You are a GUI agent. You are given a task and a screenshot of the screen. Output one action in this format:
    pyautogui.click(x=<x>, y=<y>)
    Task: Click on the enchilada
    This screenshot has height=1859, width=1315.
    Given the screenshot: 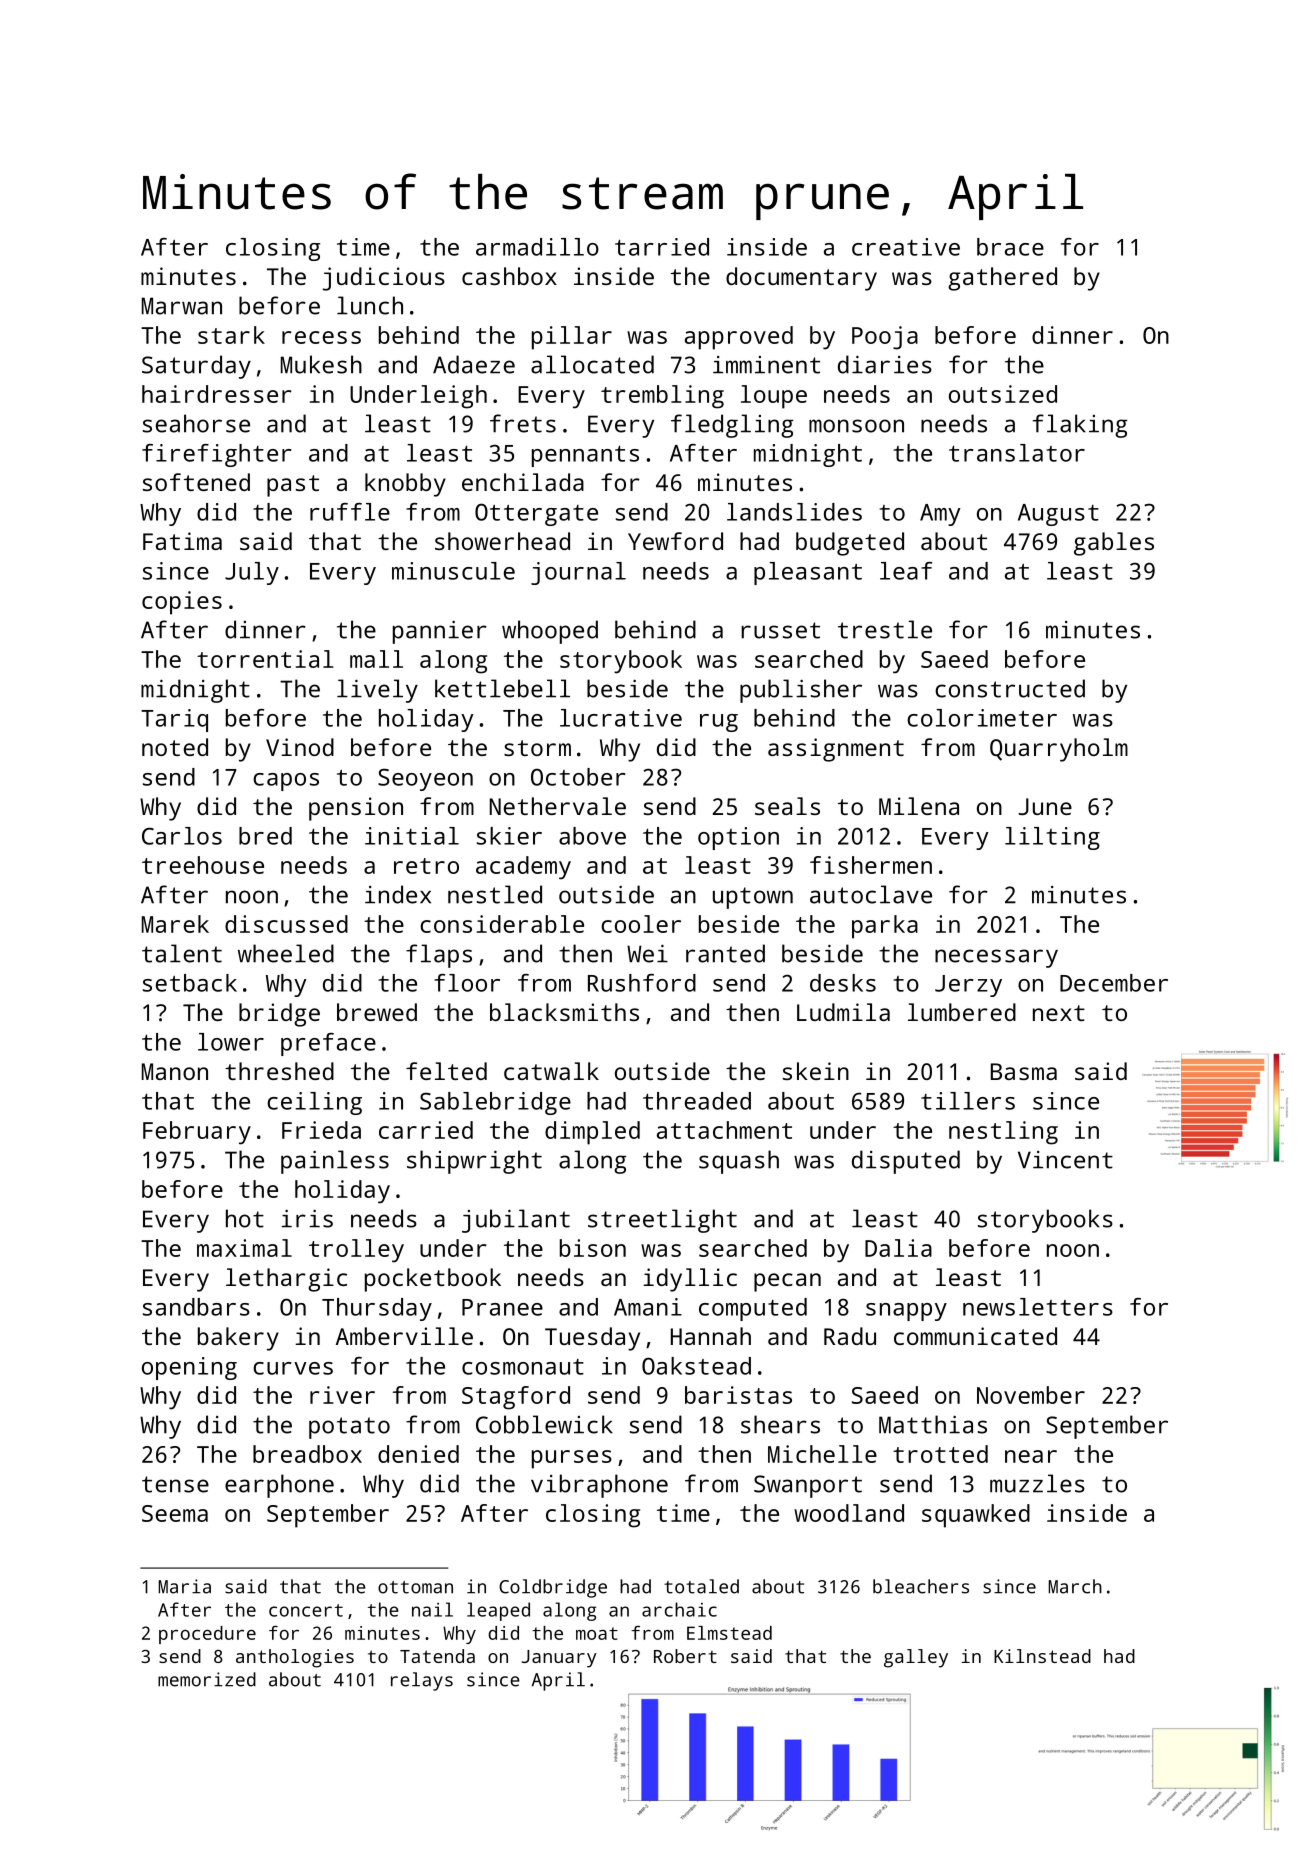 What is the action you would take?
    pyautogui.click(x=523, y=482)
